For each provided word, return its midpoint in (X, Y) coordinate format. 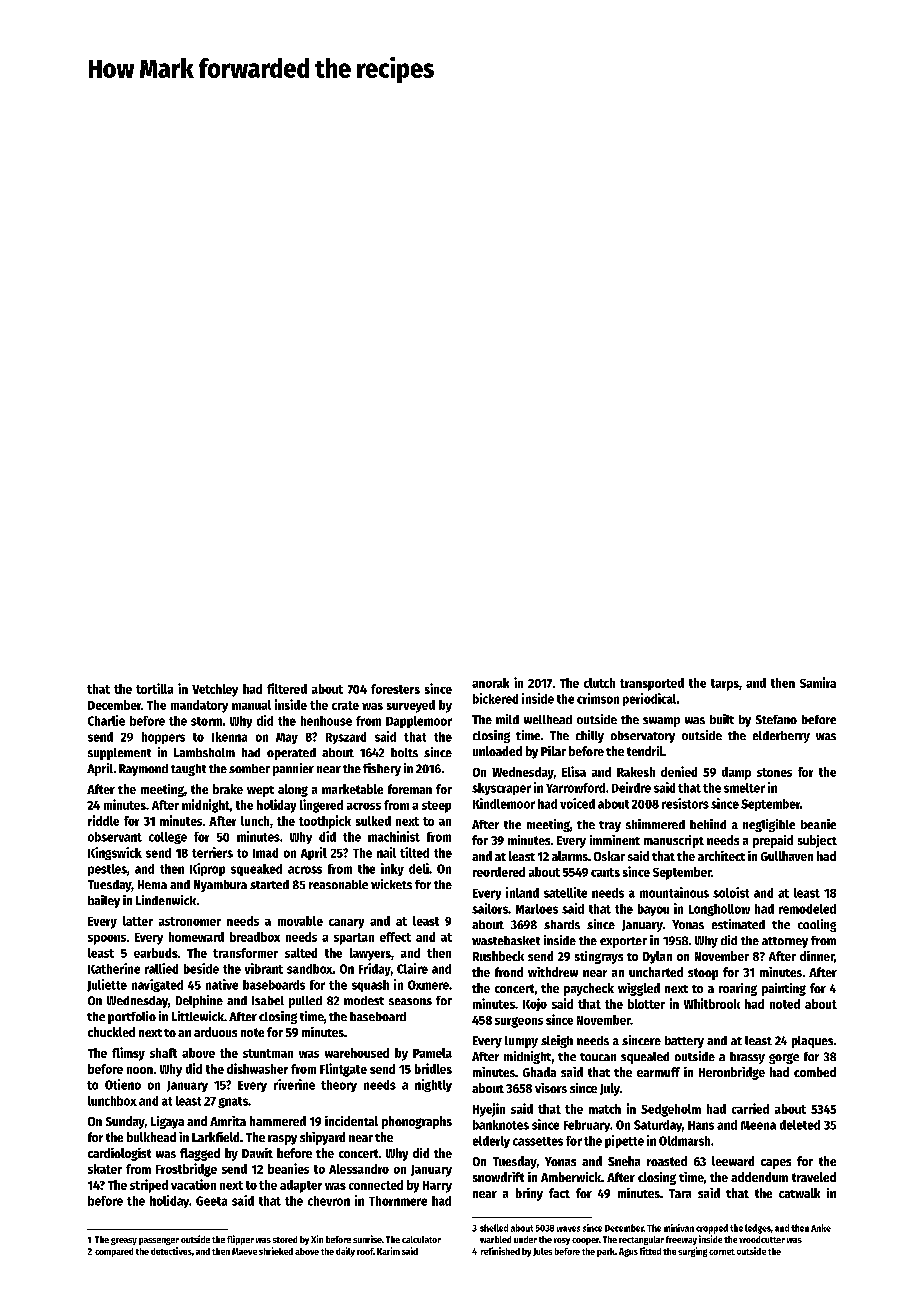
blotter (646, 1004)
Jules (542, 1252)
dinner (817, 956)
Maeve (244, 1251)
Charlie (106, 720)
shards (562, 924)
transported (652, 684)
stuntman (268, 1053)
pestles (107, 870)
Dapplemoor (419, 722)
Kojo (535, 1004)
